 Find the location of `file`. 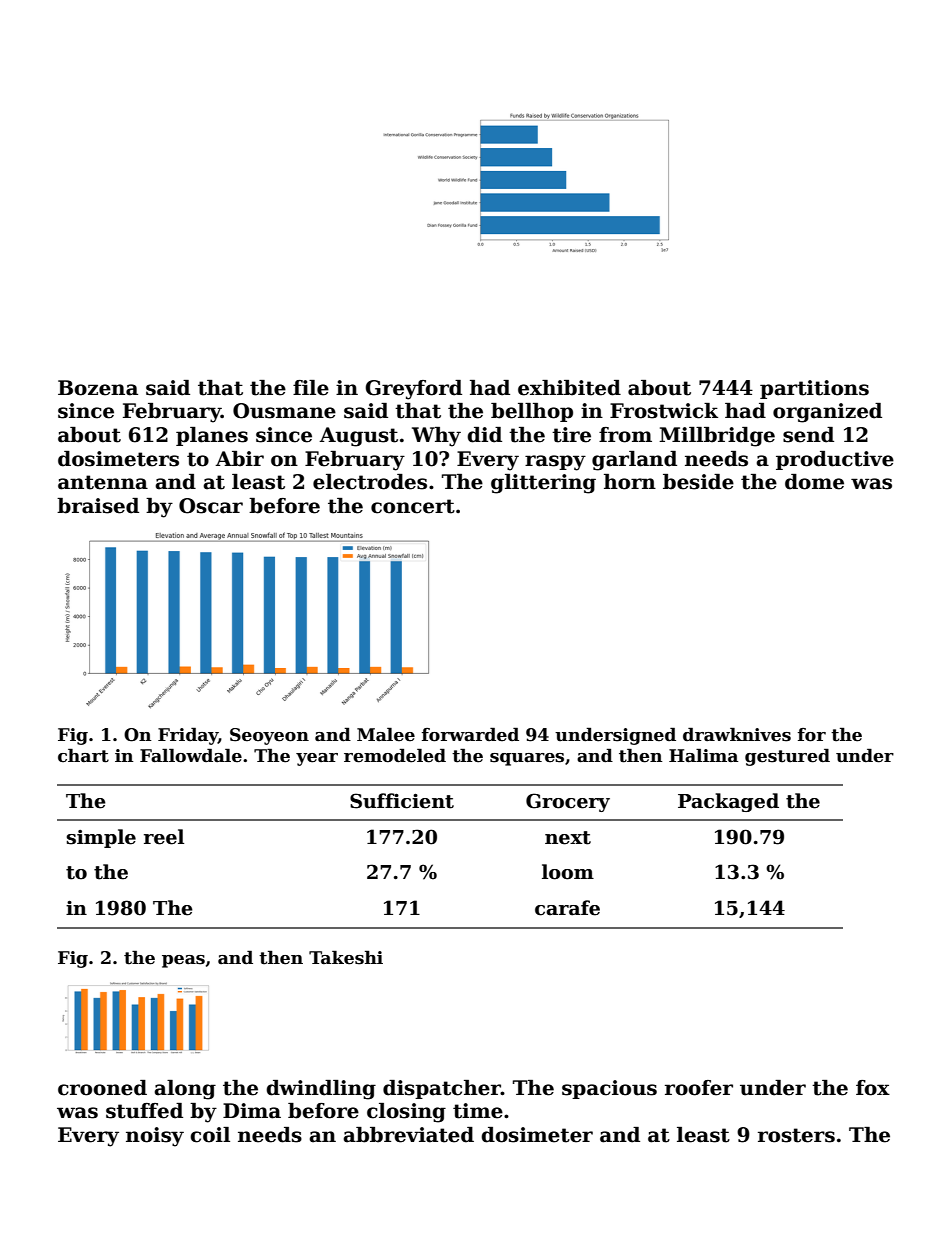

file is located at coordinates (311, 388).
